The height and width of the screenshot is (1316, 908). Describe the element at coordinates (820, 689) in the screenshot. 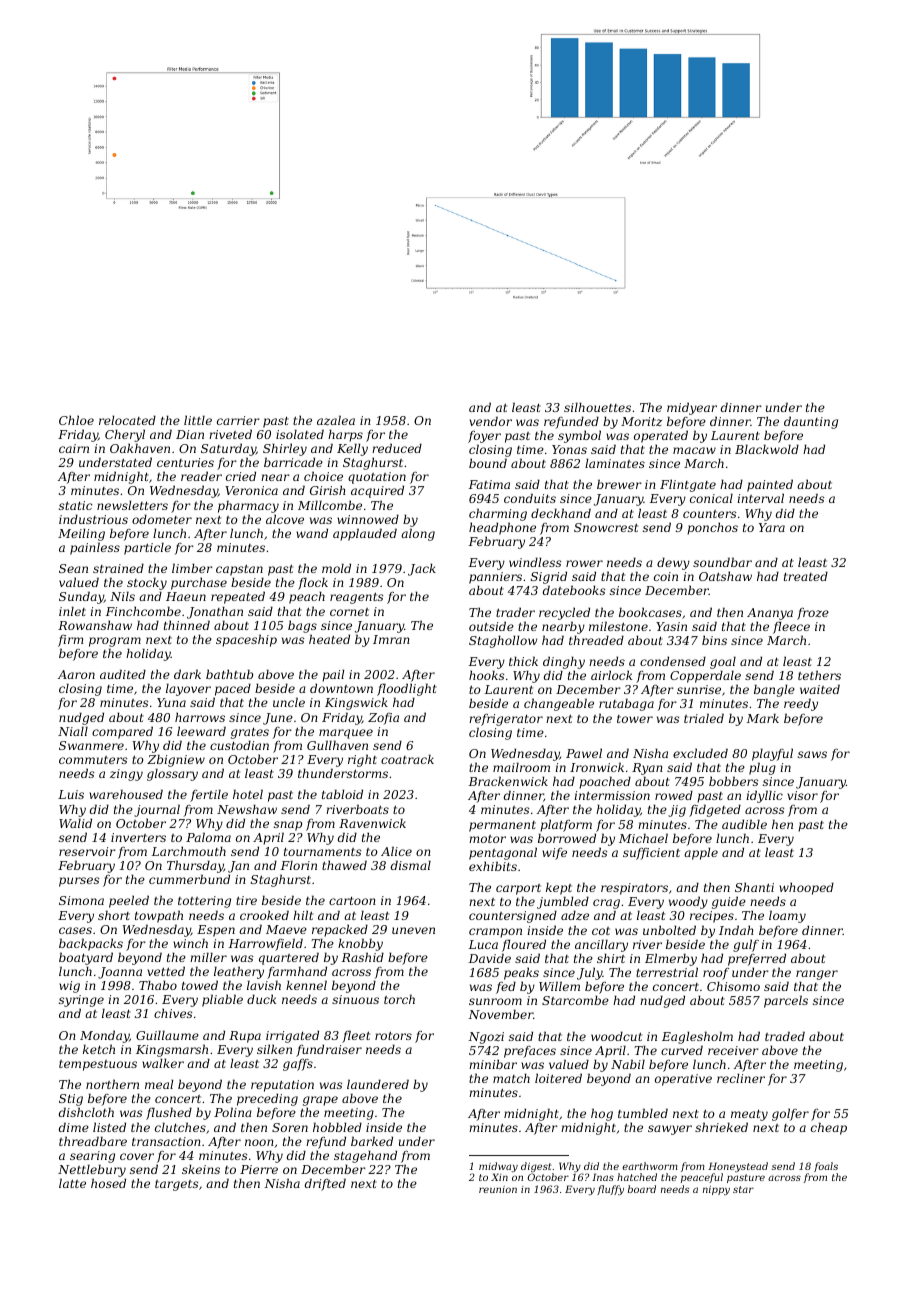

I see `waited` at that location.
